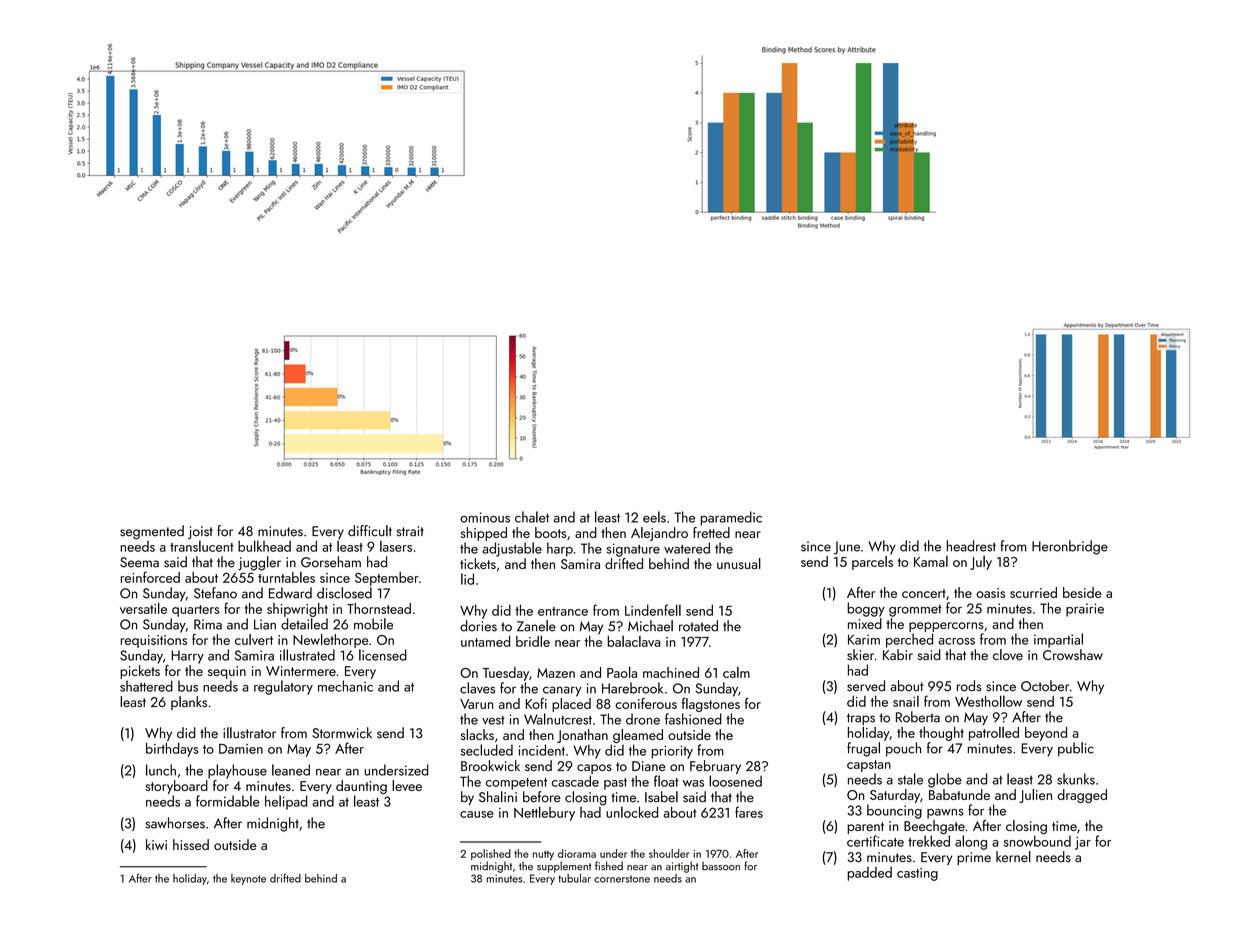 This screenshot has width=1233, height=952. Describe the element at coordinates (152, 532) in the screenshot. I see `segmented` at that location.
